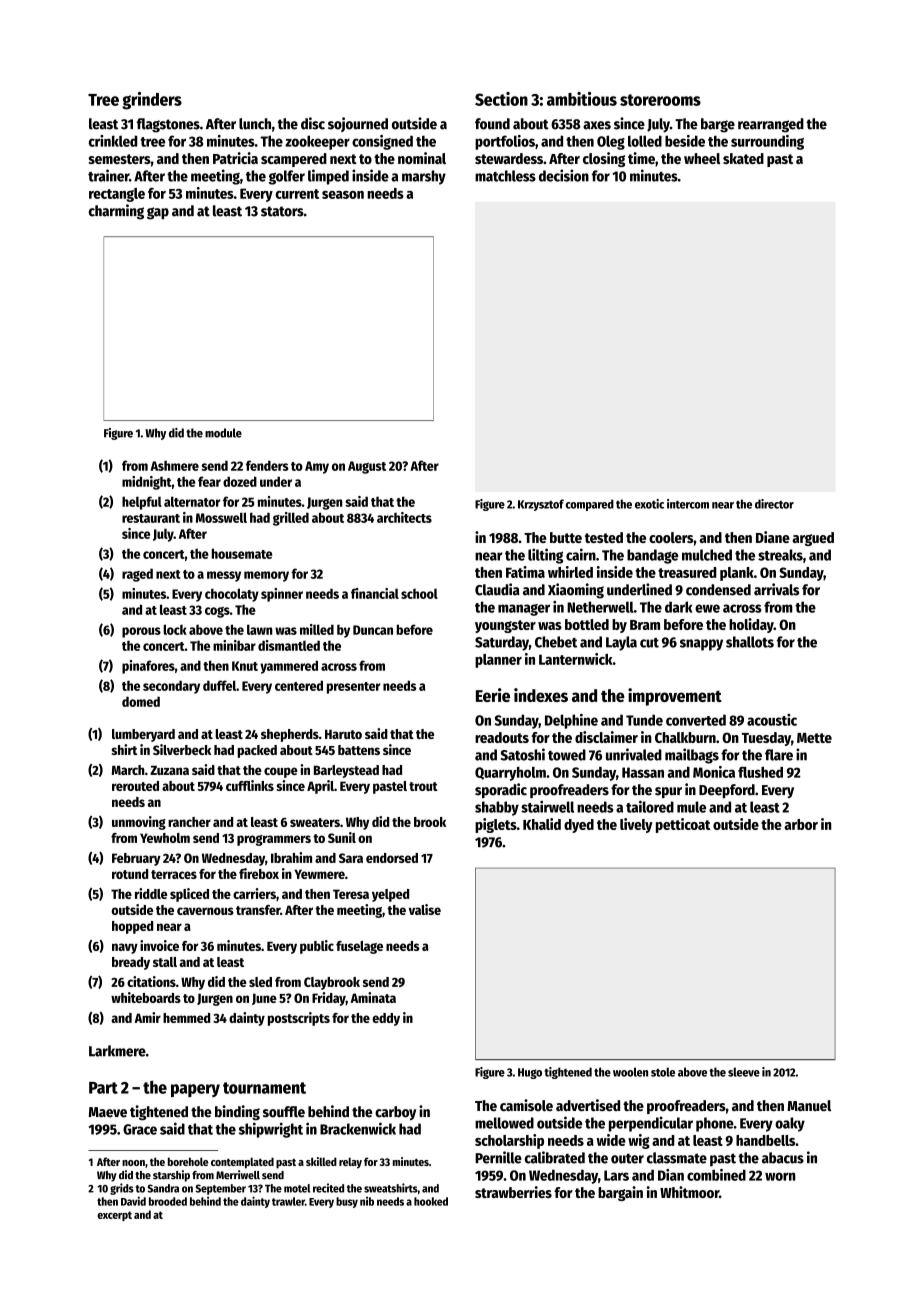 The width and height of the page is (924, 1308). What do you see at coordinates (774, 504) in the page?
I see `director` at bounding box center [774, 504].
